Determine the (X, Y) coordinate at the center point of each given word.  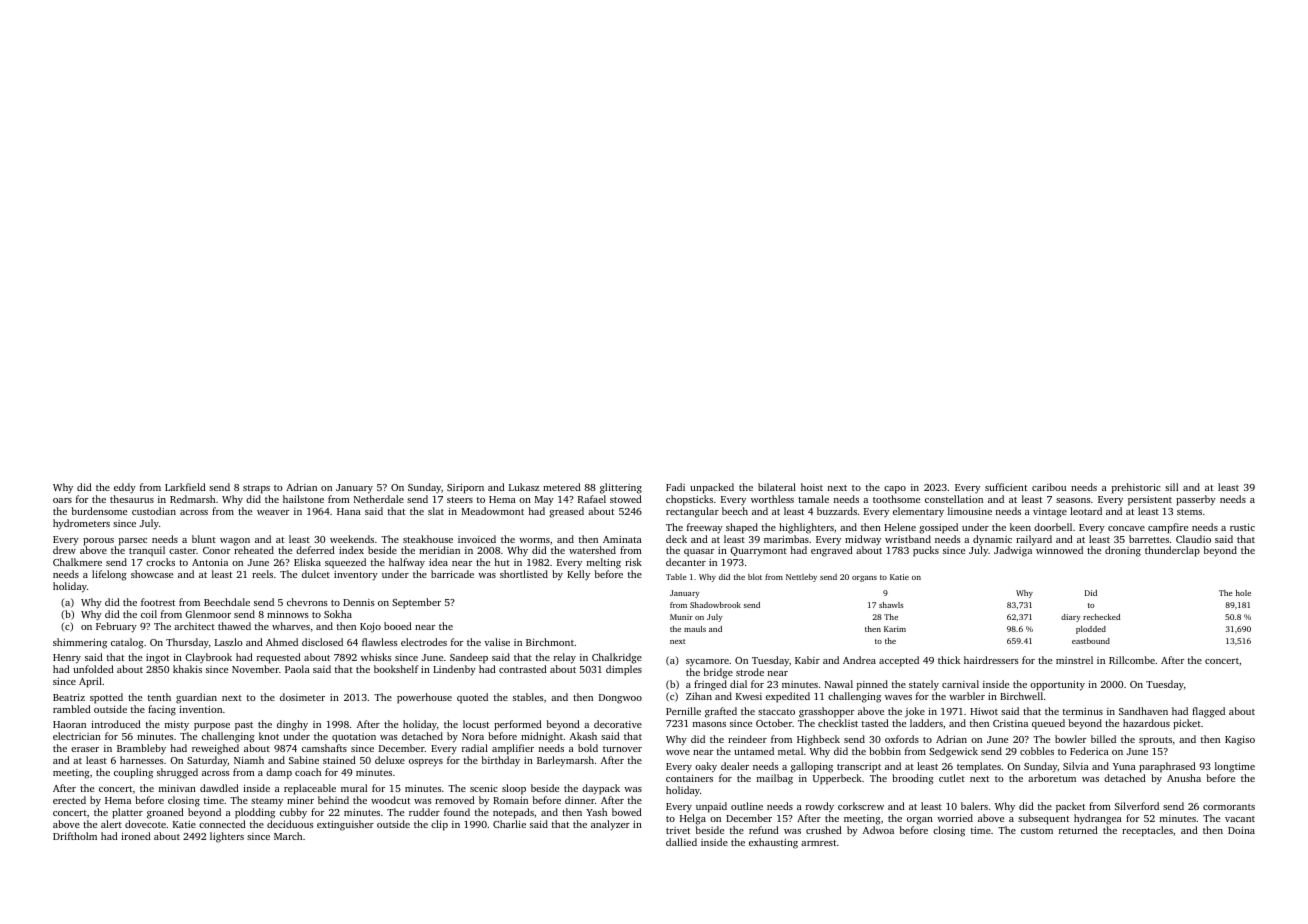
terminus (1083, 711)
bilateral (777, 487)
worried (955, 818)
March (288, 836)
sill (1171, 487)
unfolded (93, 669)
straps (256, 489)
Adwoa (878, 830)
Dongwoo (620, 699)
